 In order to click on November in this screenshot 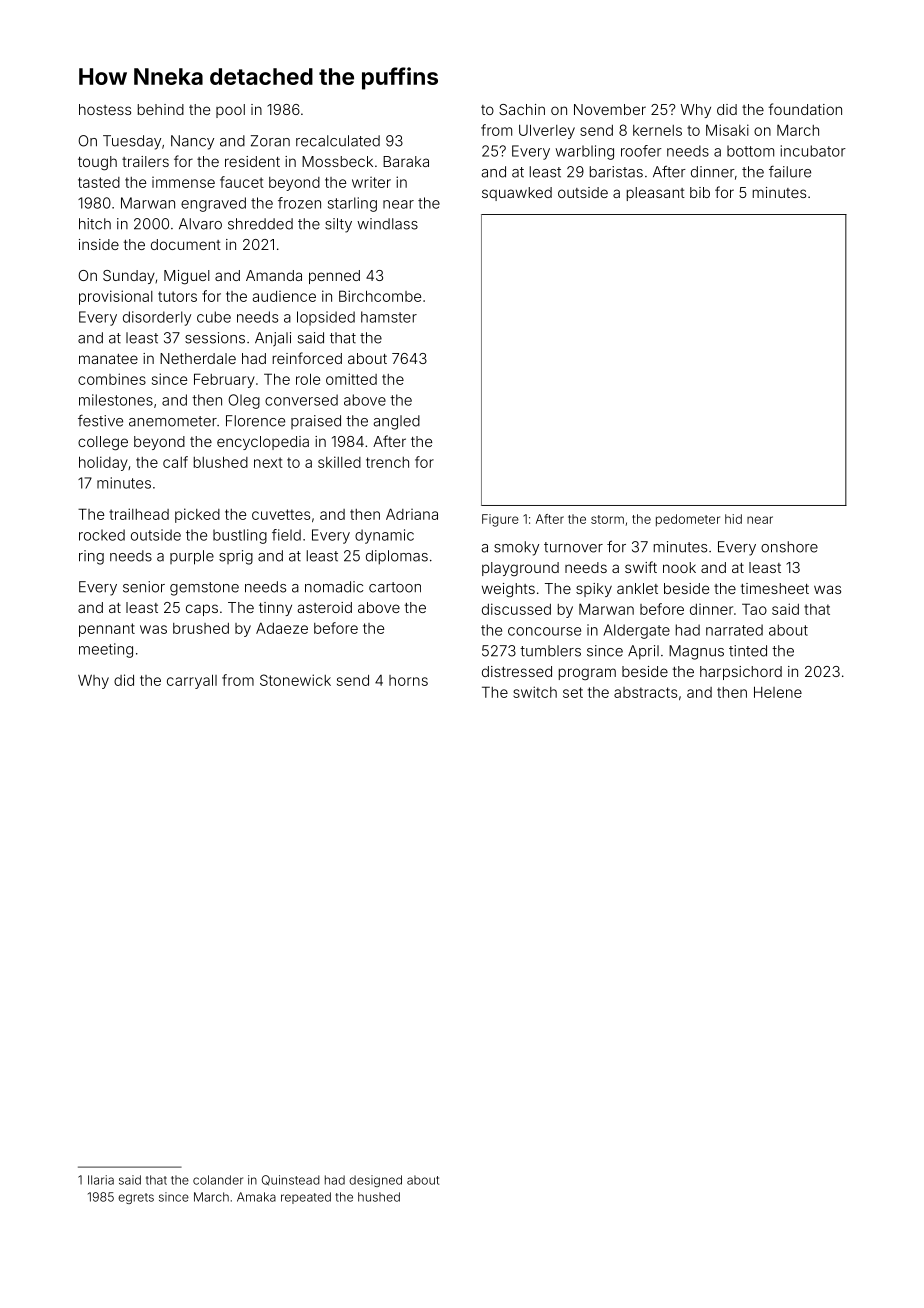, I will do `click(610, 109)`.
